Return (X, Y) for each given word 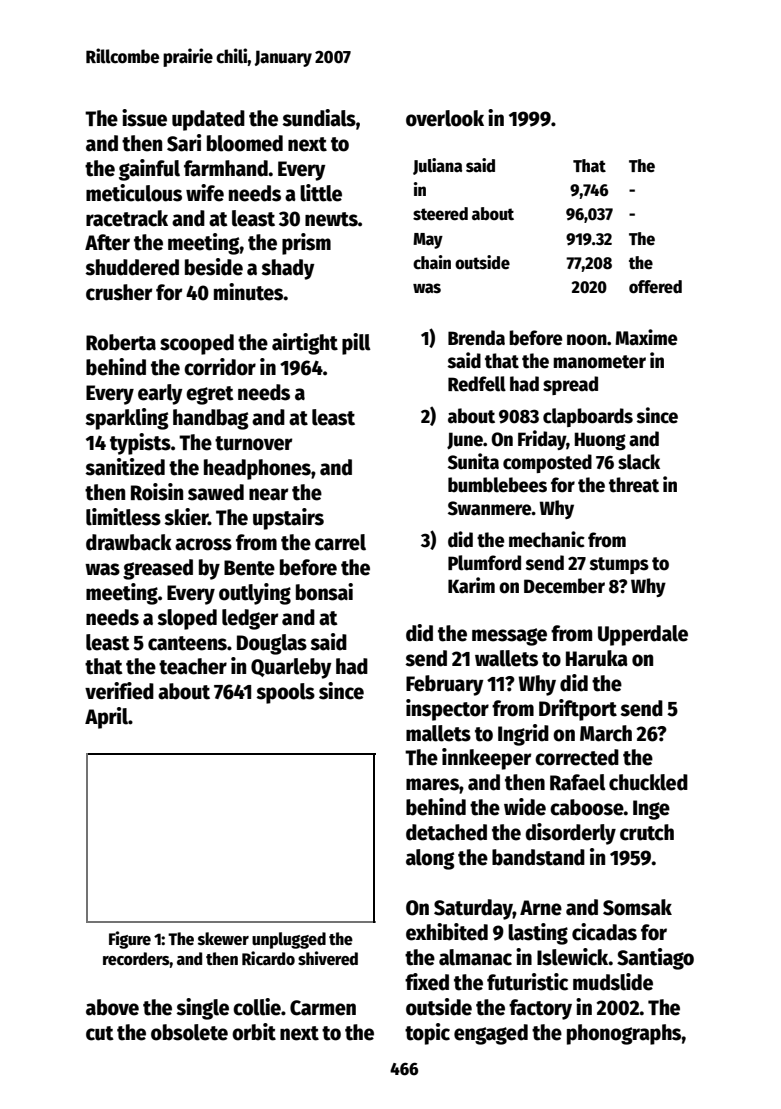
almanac (475, 957)
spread (570, 385)
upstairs (288, 519)
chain (432, 262)
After (107, 242)
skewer (223, 939)
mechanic (547, 539)
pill (356, 344)
